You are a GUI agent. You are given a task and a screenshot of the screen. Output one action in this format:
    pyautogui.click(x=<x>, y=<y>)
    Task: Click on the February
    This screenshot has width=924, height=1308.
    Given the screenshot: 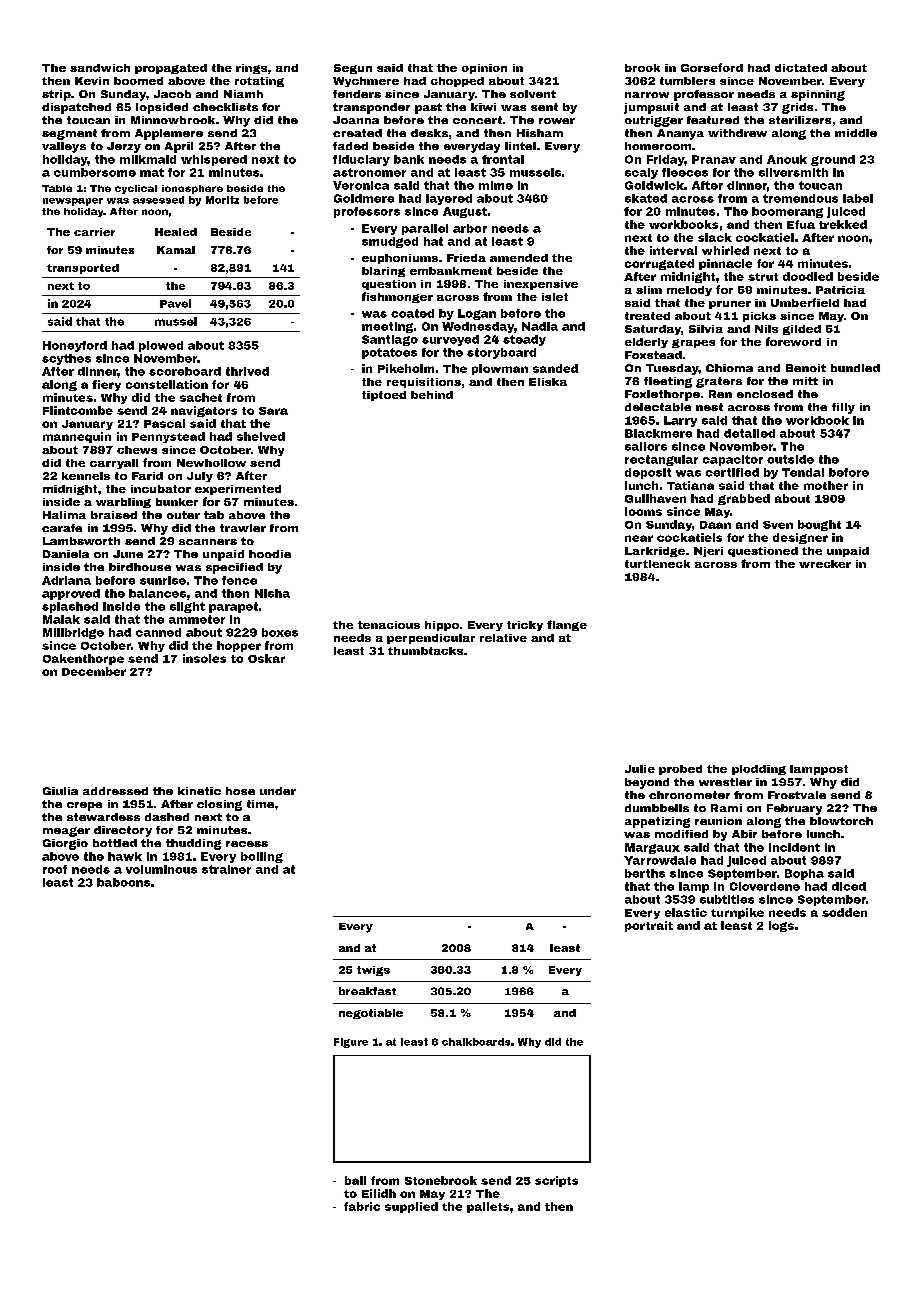 What is the action you would take?
    pyautogui.click(x=794, y=809)
